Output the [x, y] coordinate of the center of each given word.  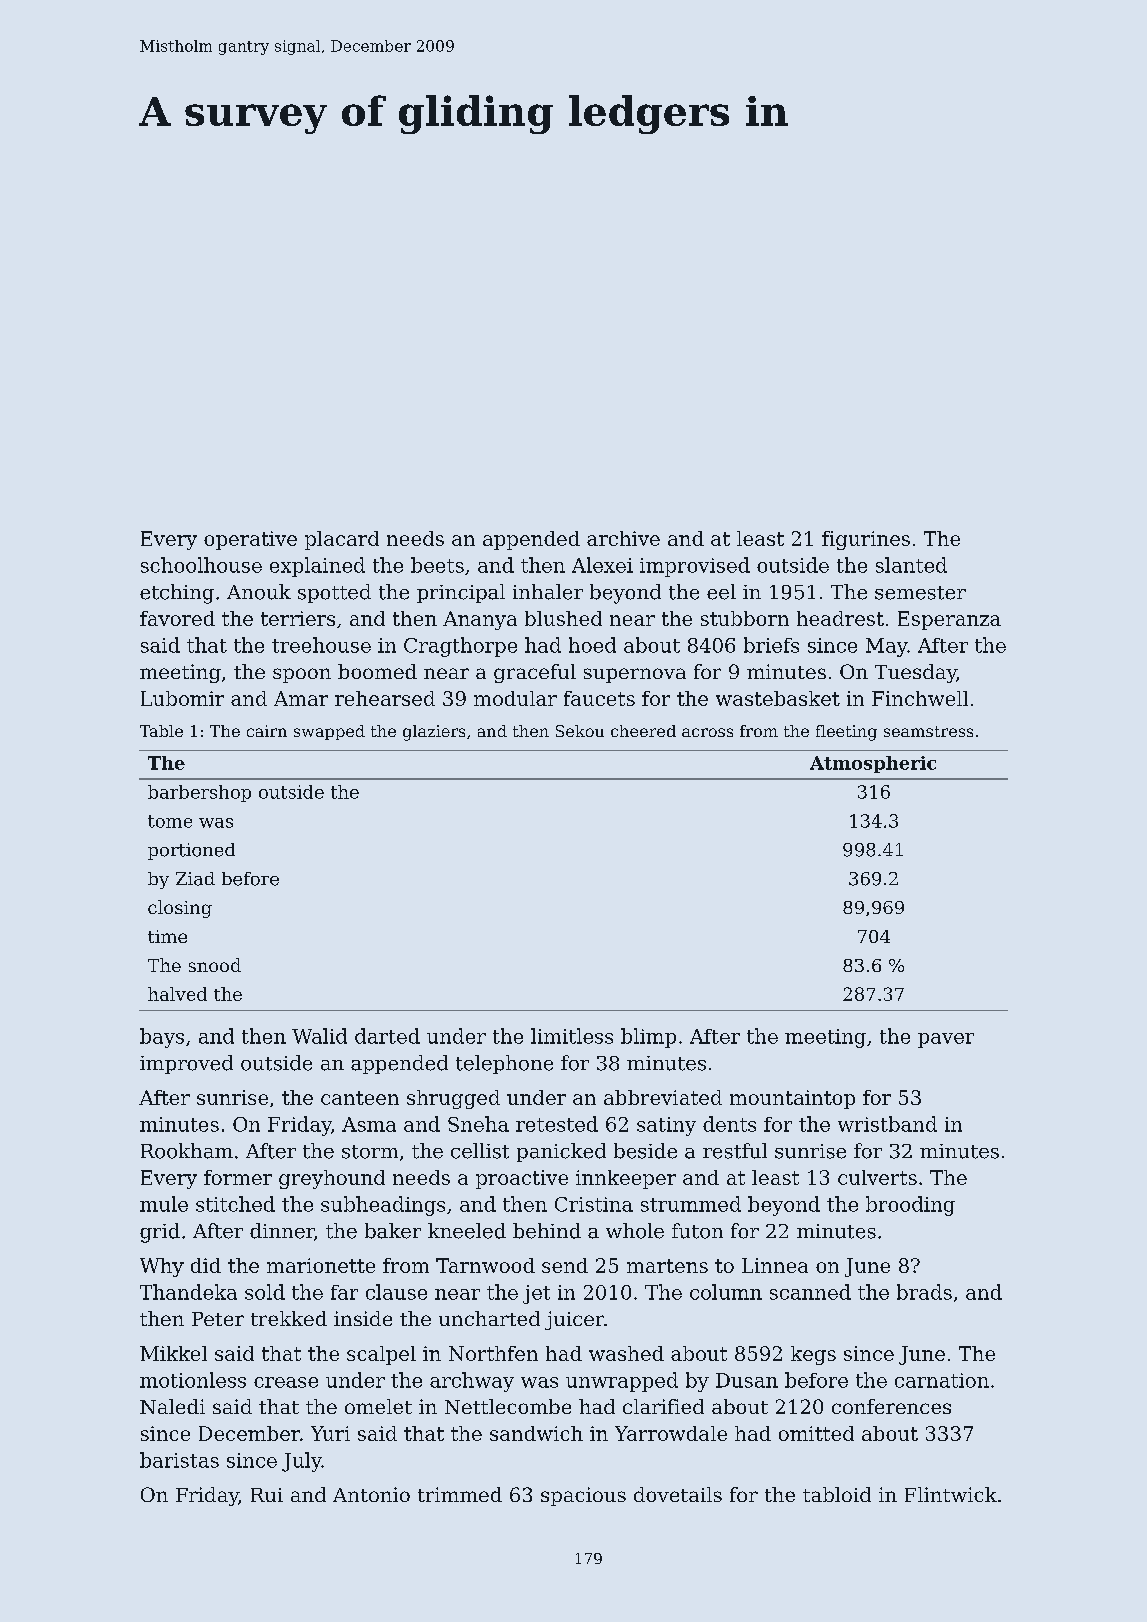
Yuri [330, 1433]
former [238, 1177]
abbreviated [663, 1097]
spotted [334, 593]
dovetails [678, 1494]
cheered [643, 731]
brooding [910, 1206]
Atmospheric [873, 764]
